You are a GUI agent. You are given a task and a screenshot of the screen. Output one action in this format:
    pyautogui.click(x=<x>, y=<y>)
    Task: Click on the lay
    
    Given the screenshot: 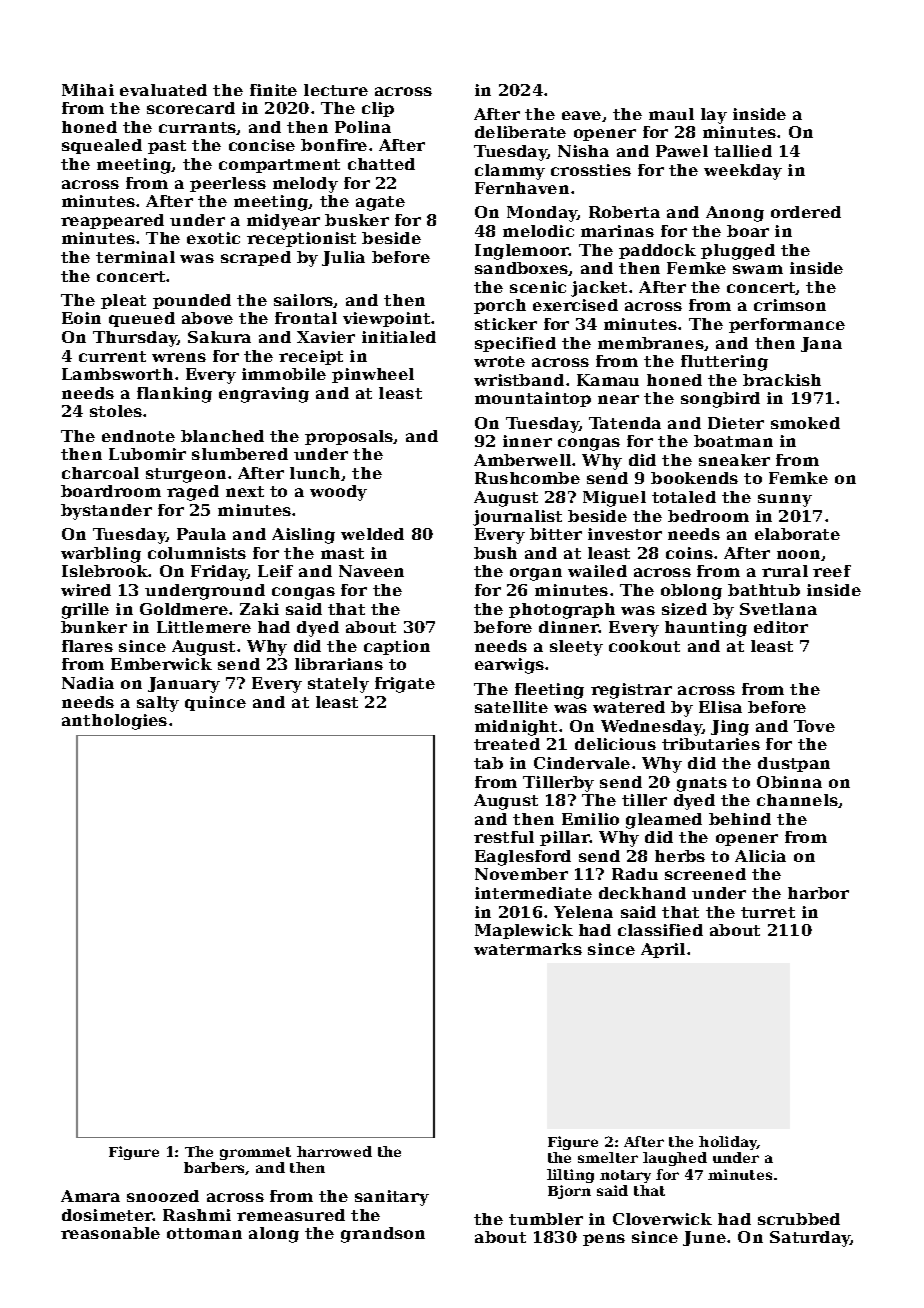 What is the action you would take?
    pyautogui.click(x=714, y=116)
